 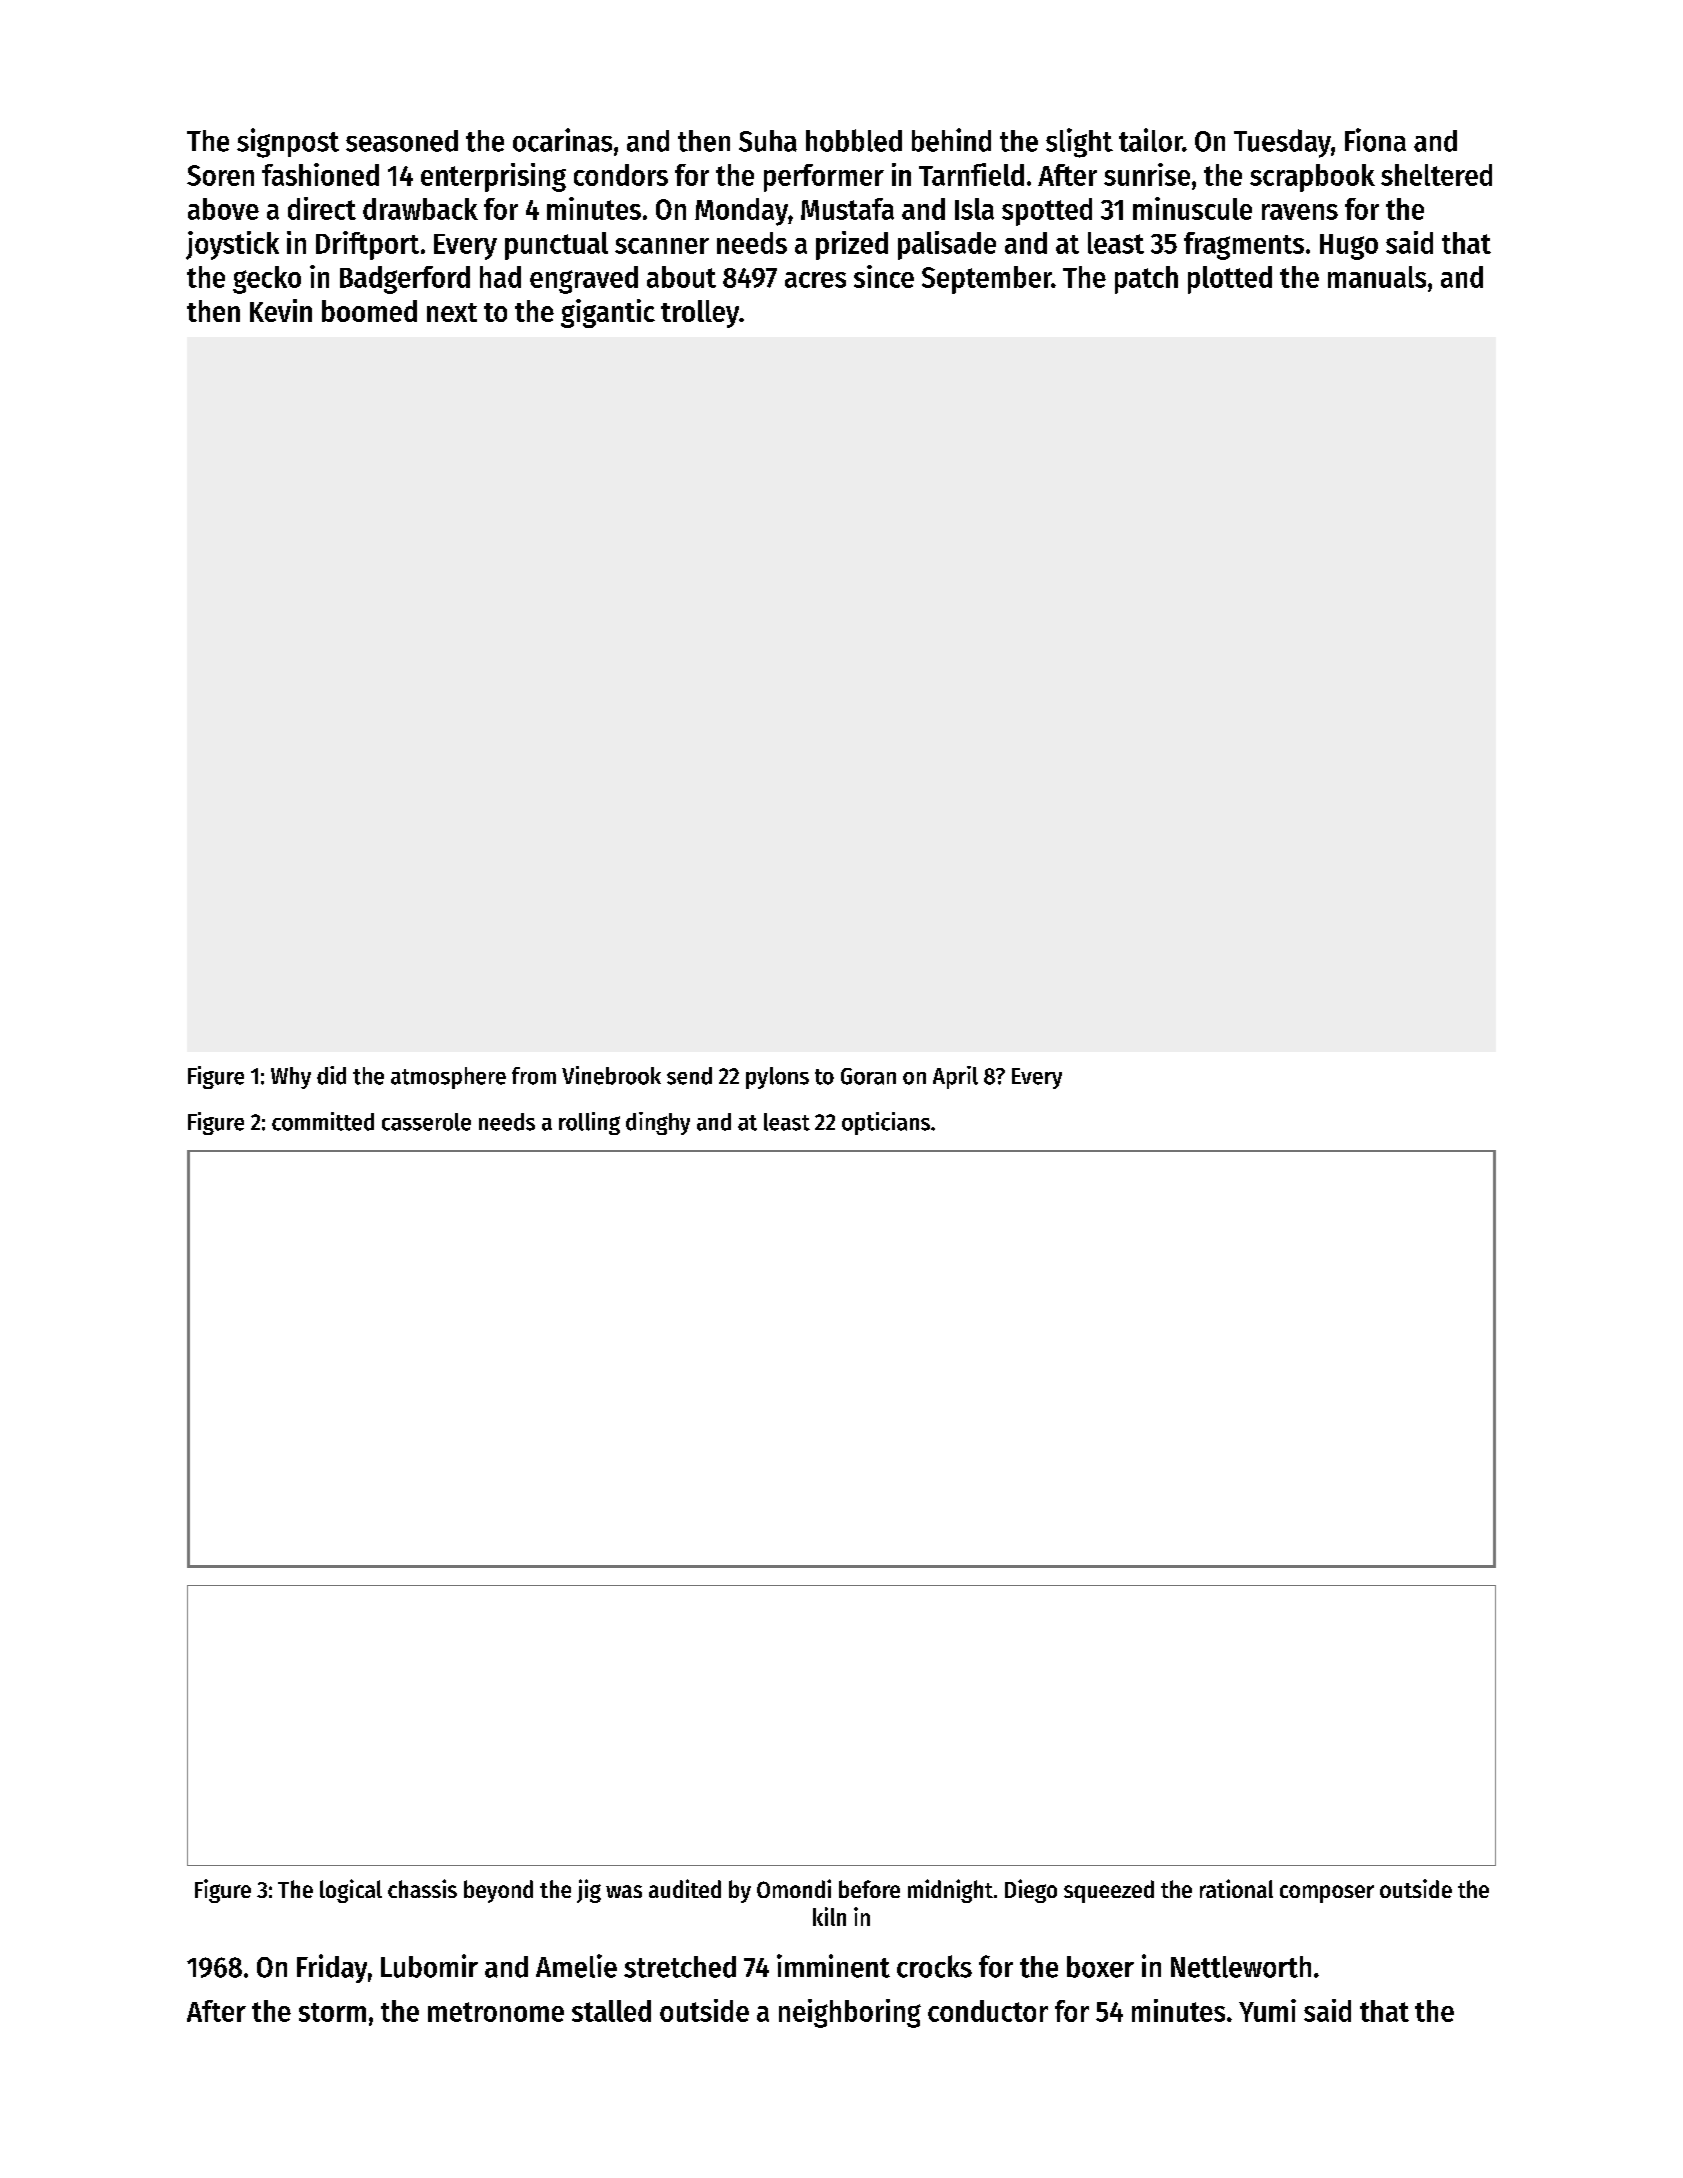 I want to click on Tuesday, so click(x=1282, y=143).
